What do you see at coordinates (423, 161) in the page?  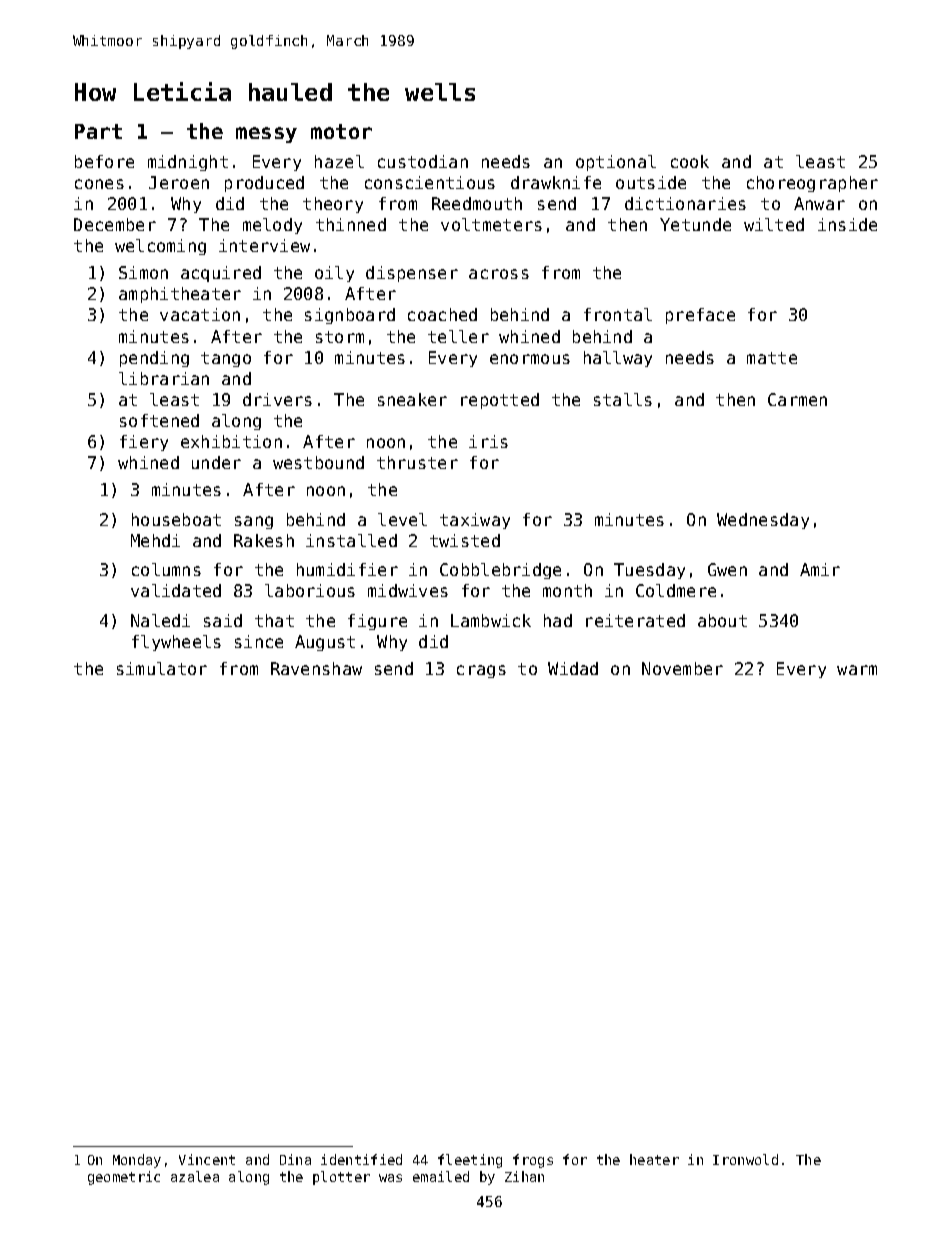 I see `custodian` at bounding box center [423, 161].
